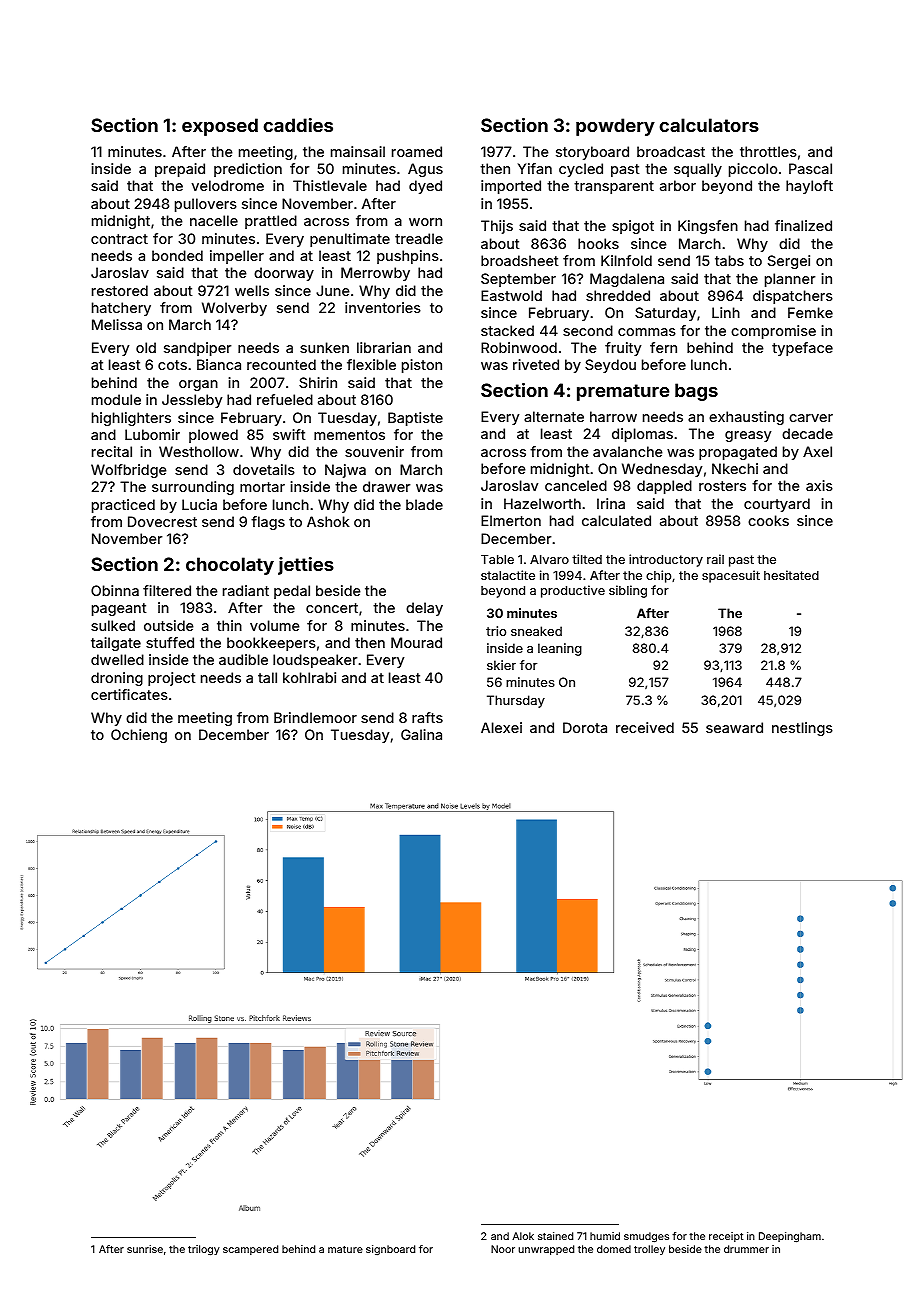 The width and height of the page is (924, 1314). What do you see at coordinates (560, 649) in the page?
I see `leaning` at bounding box center [560, 649].
